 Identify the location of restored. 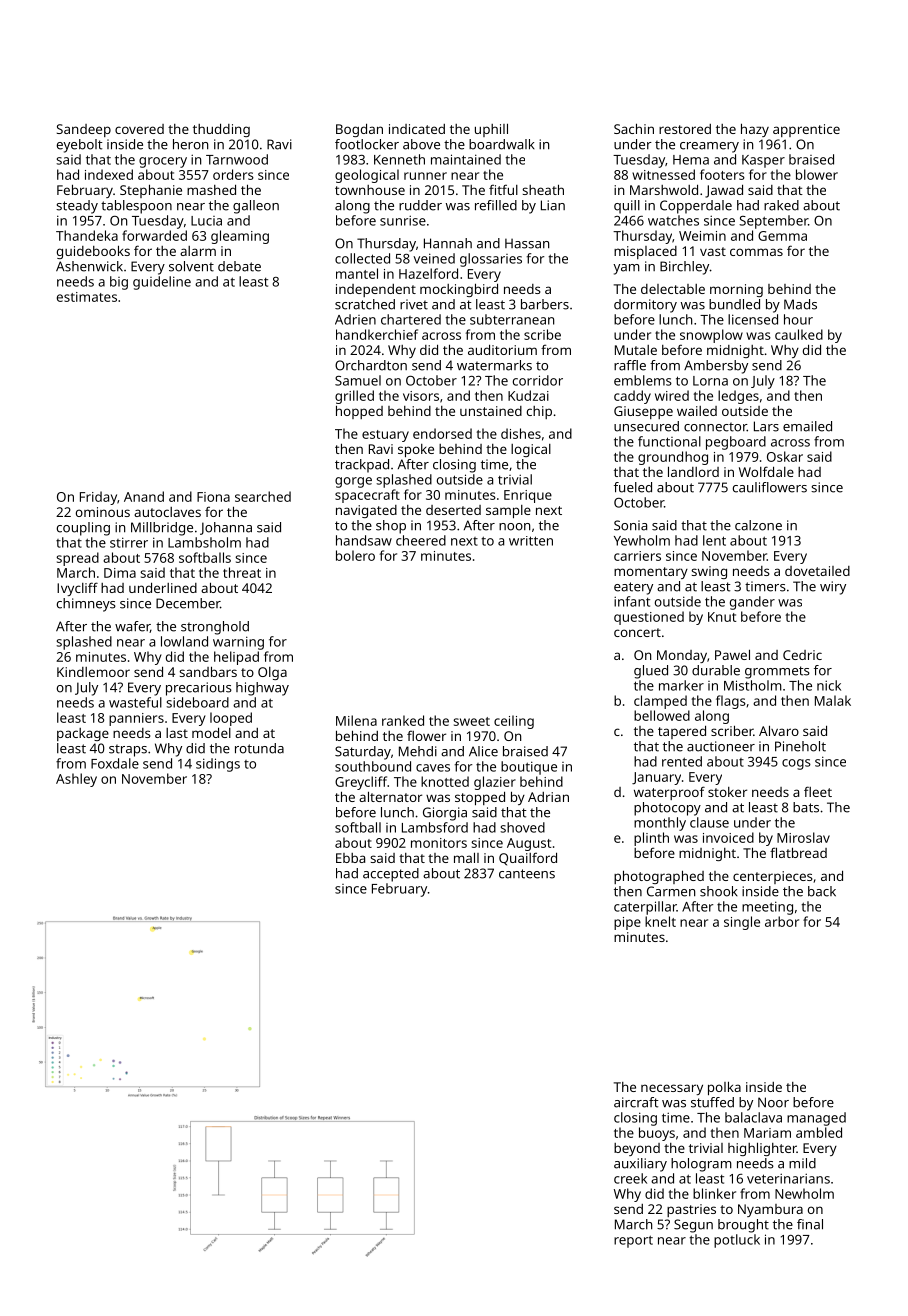
(685, 129).
